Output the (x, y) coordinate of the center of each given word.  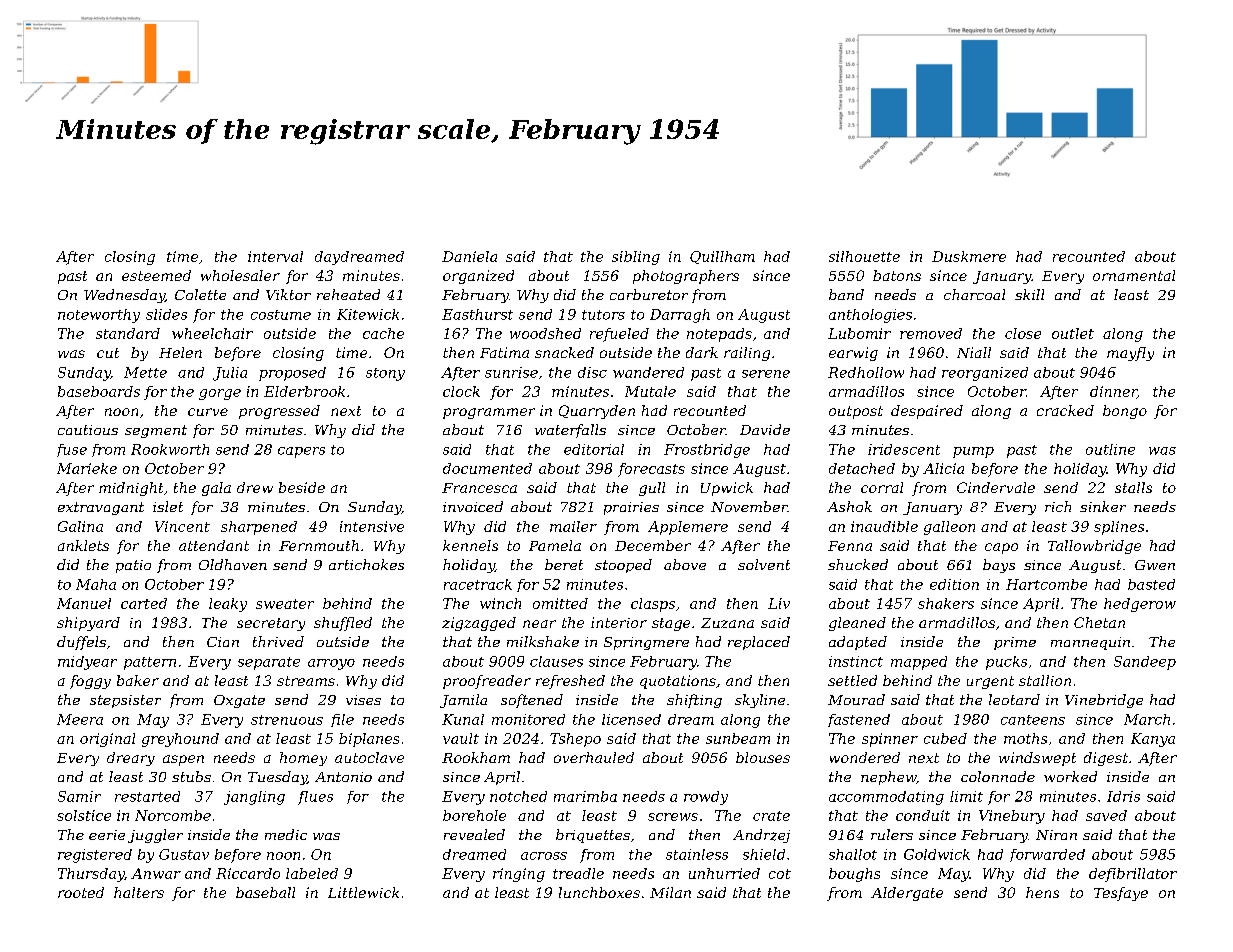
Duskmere (969, 256)
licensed (631, 719)
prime (1015, 643)
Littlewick (363, 892)
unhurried (724, 873)
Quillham (722, 257)
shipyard (88, 624)
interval (275, 256)
